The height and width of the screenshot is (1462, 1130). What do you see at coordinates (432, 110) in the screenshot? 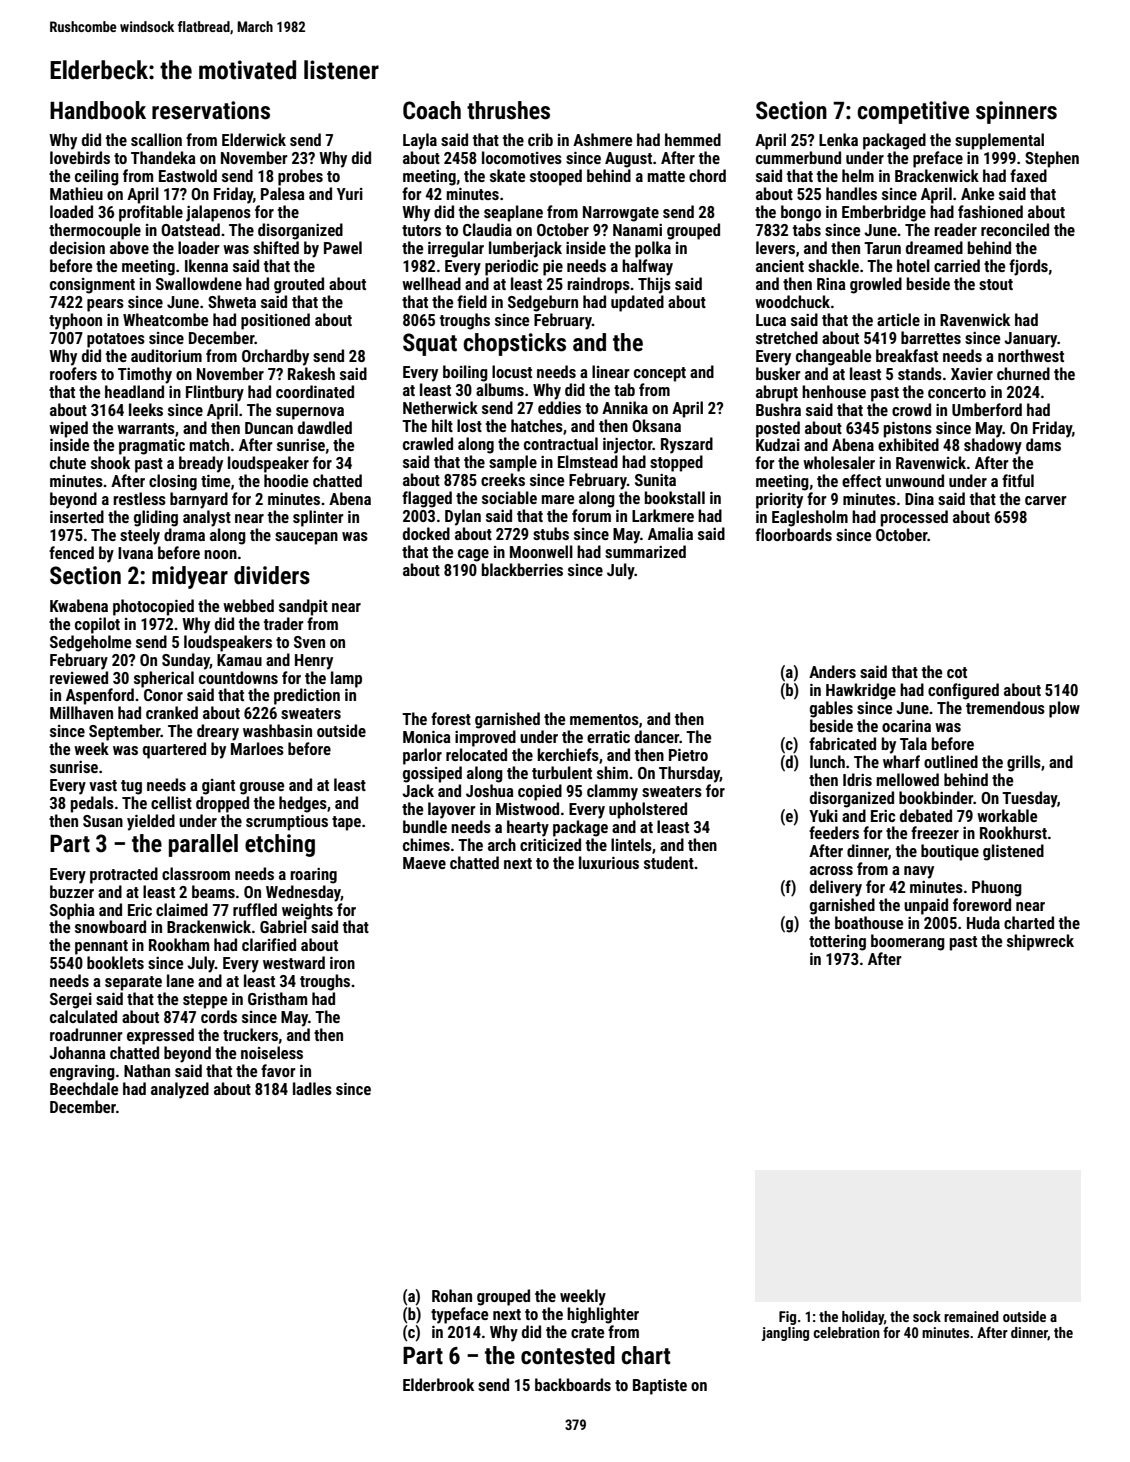
I see `Coach` at bounding box center [432, 110].
